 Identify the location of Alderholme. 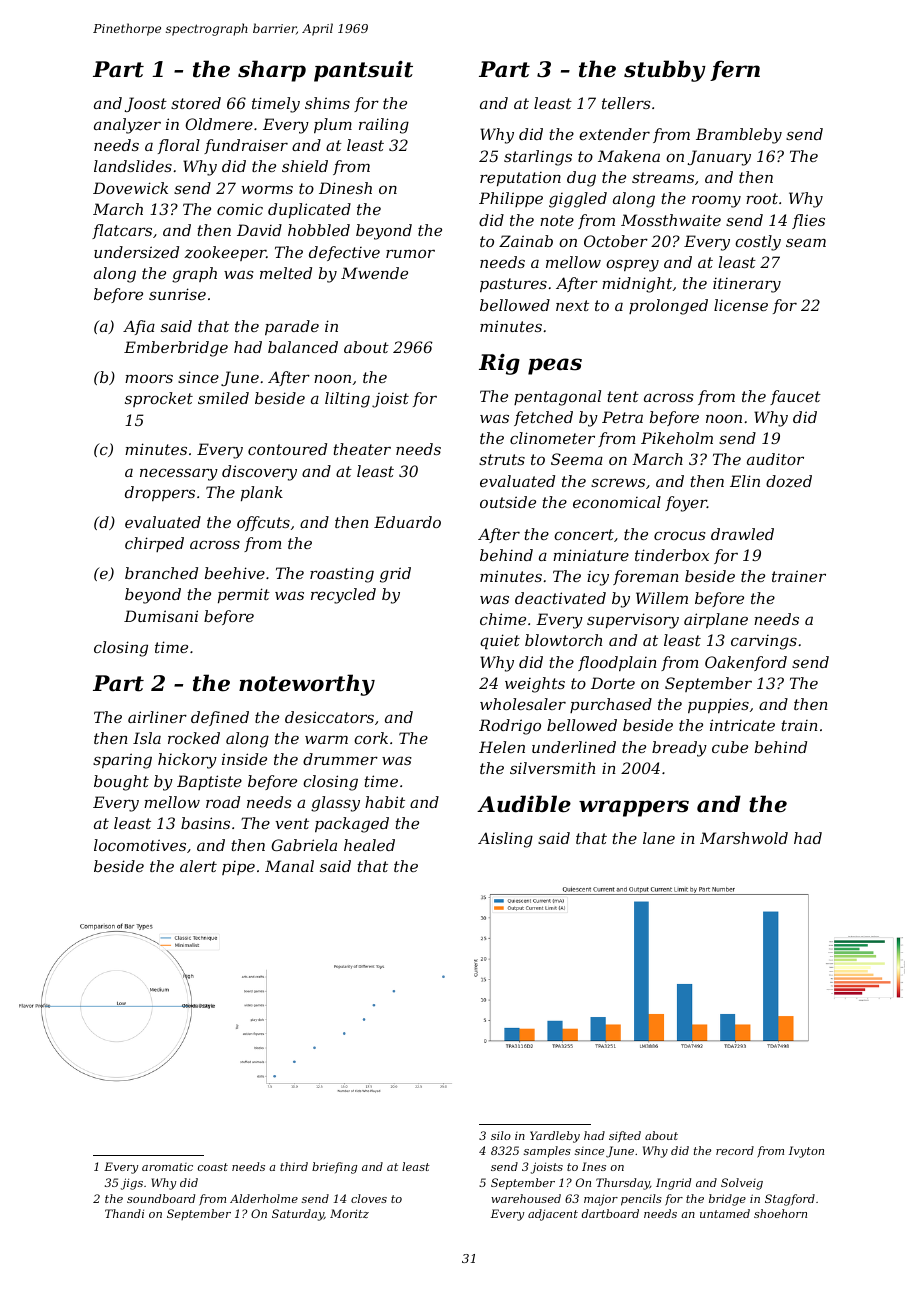
(264, 1198).
